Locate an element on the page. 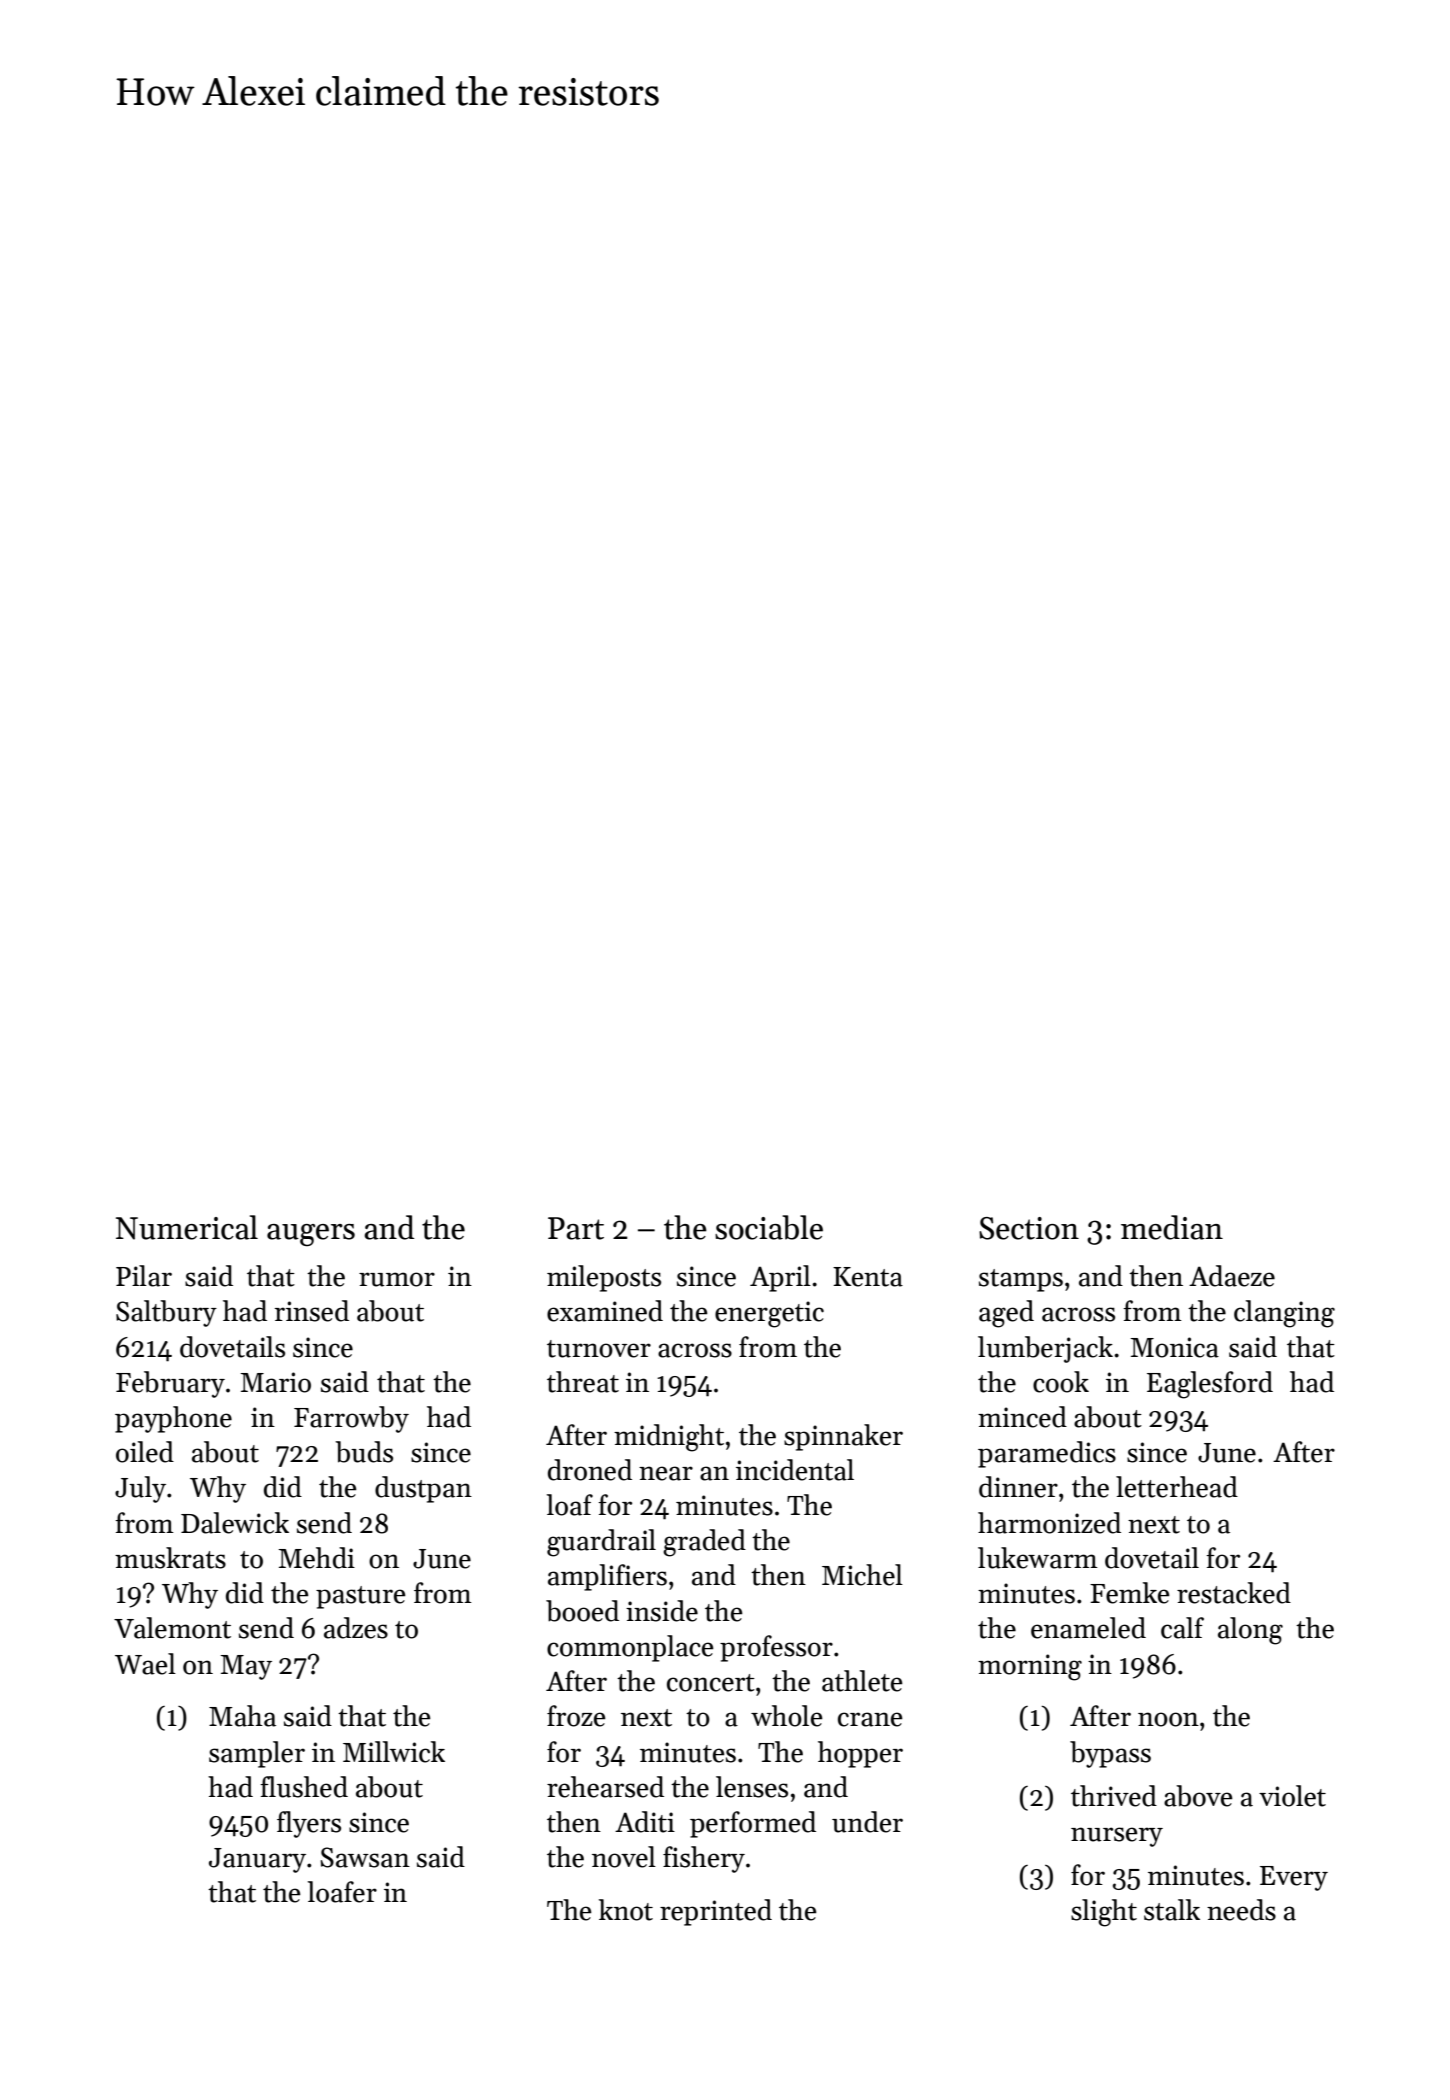  restacked is located at coordinates (1234, 1593).
